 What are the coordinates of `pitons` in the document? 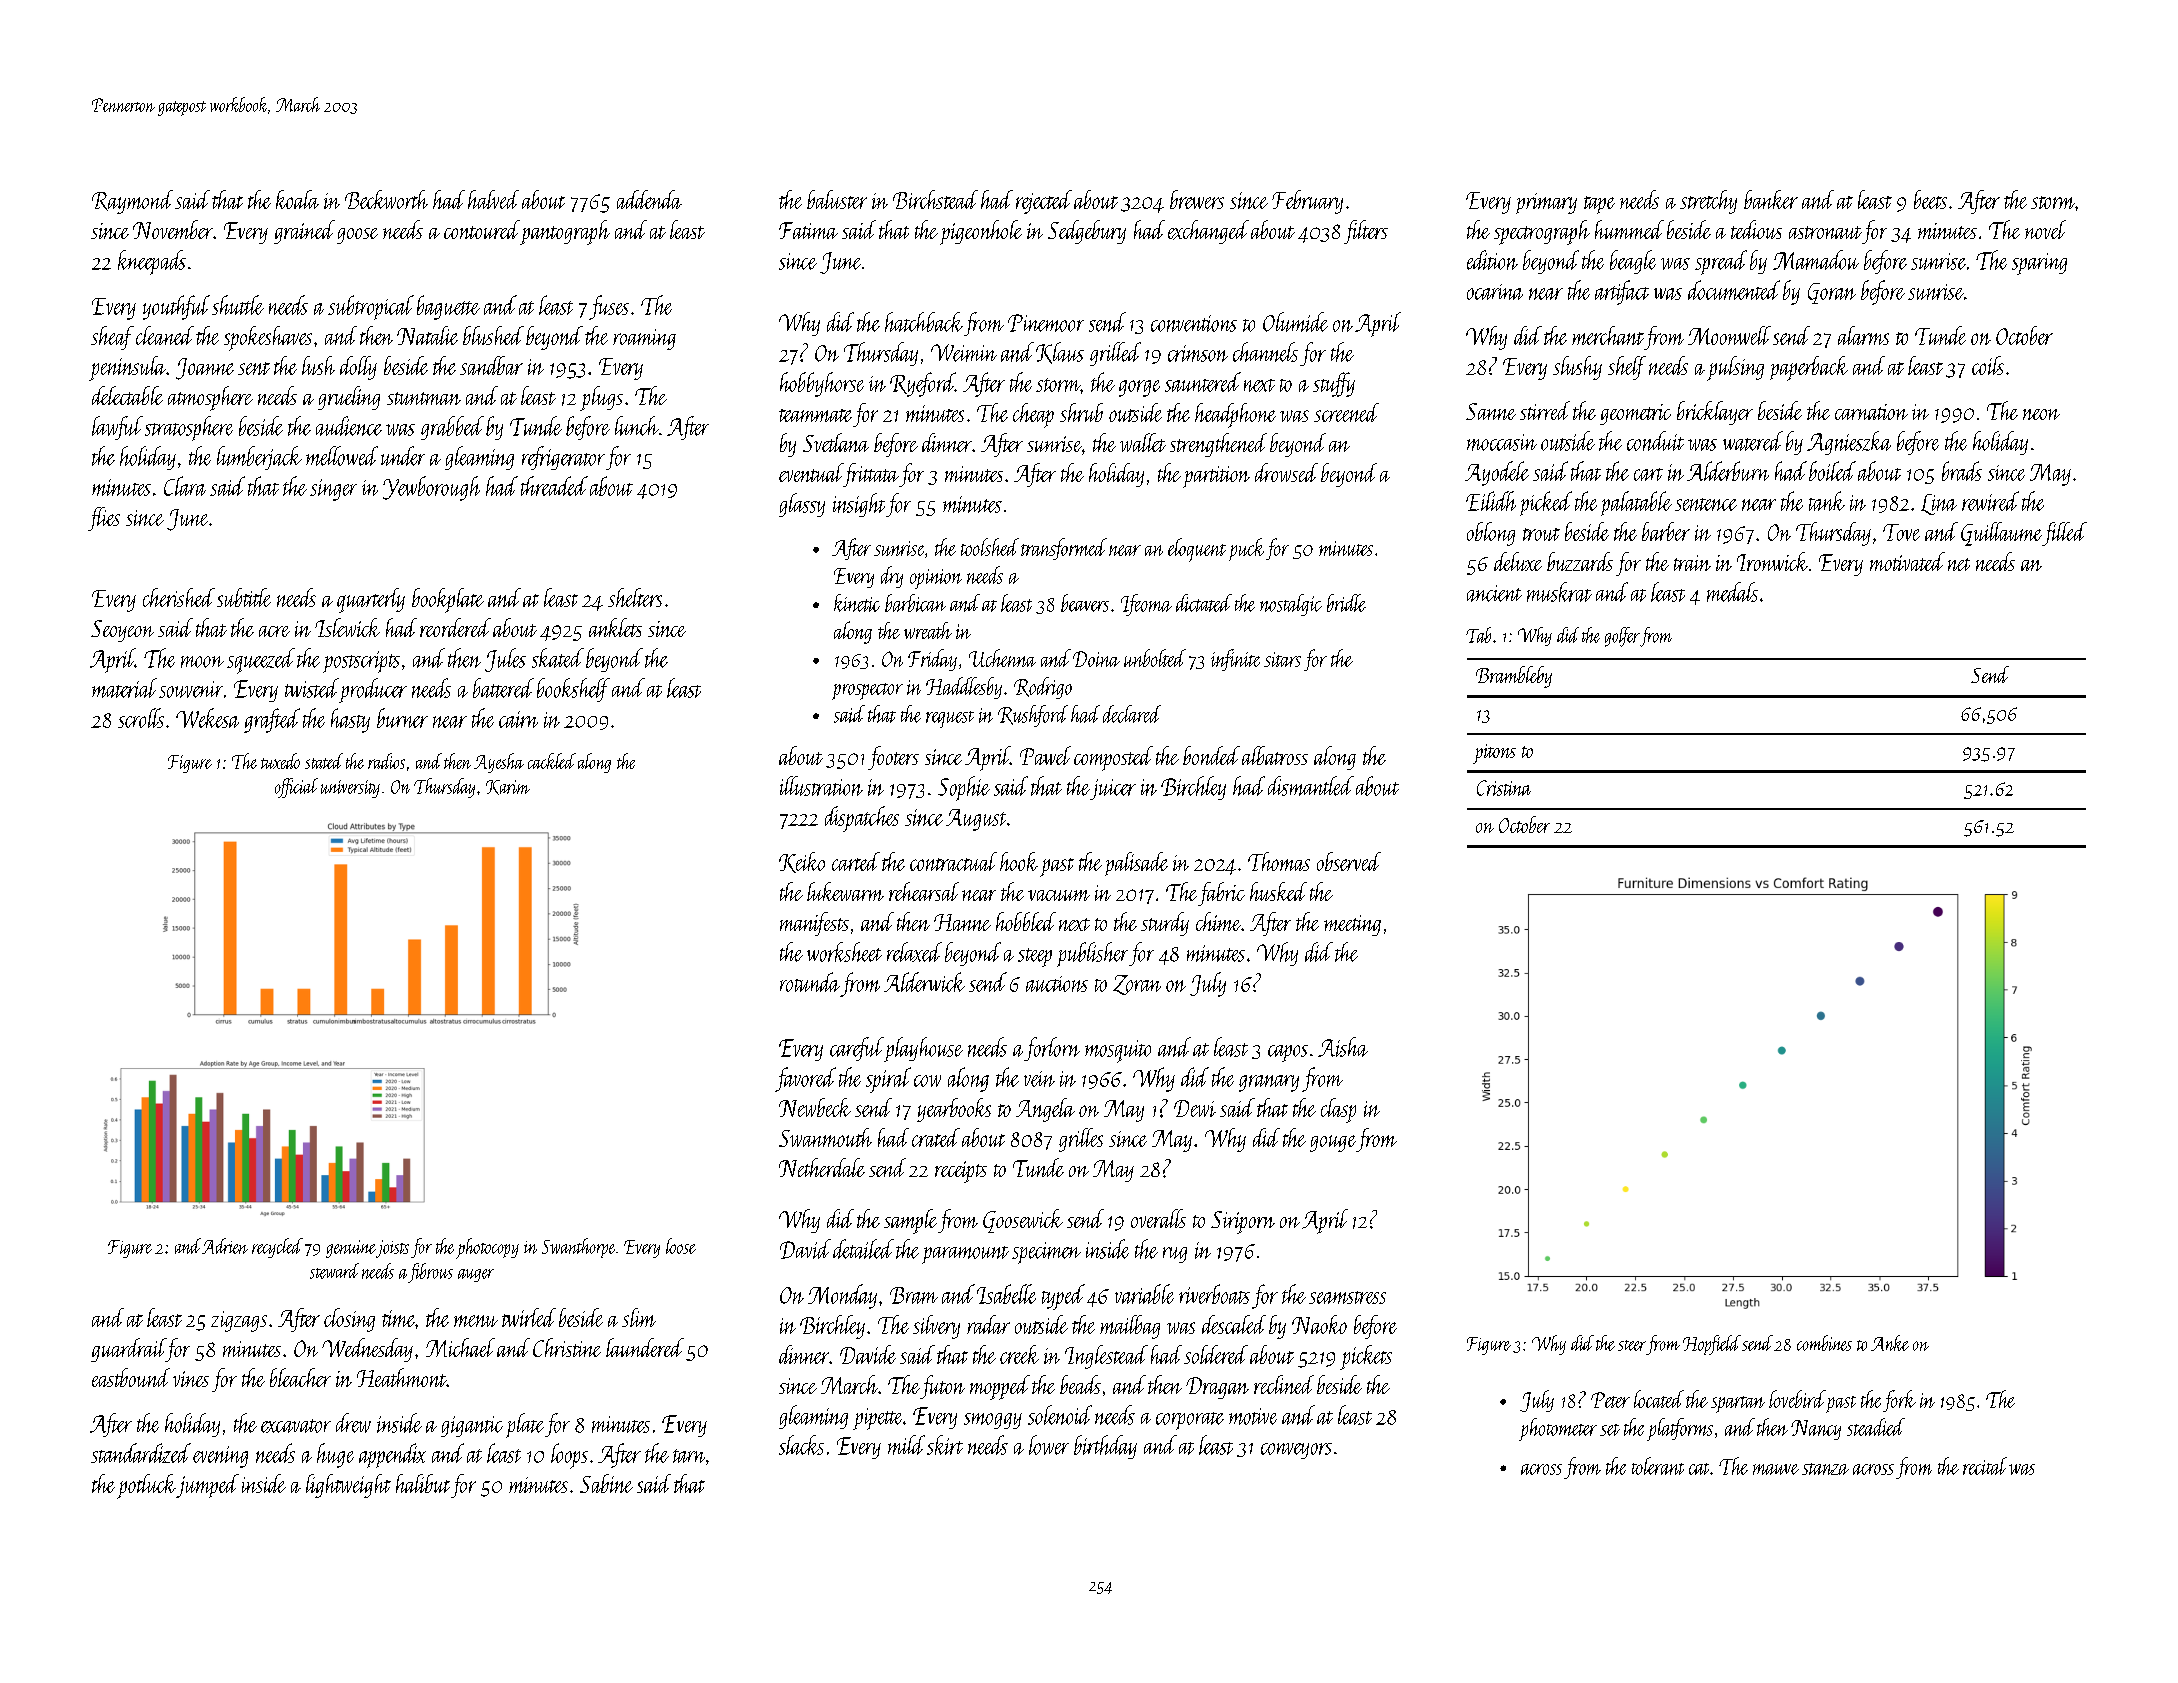 It's located at (1494, 754).
